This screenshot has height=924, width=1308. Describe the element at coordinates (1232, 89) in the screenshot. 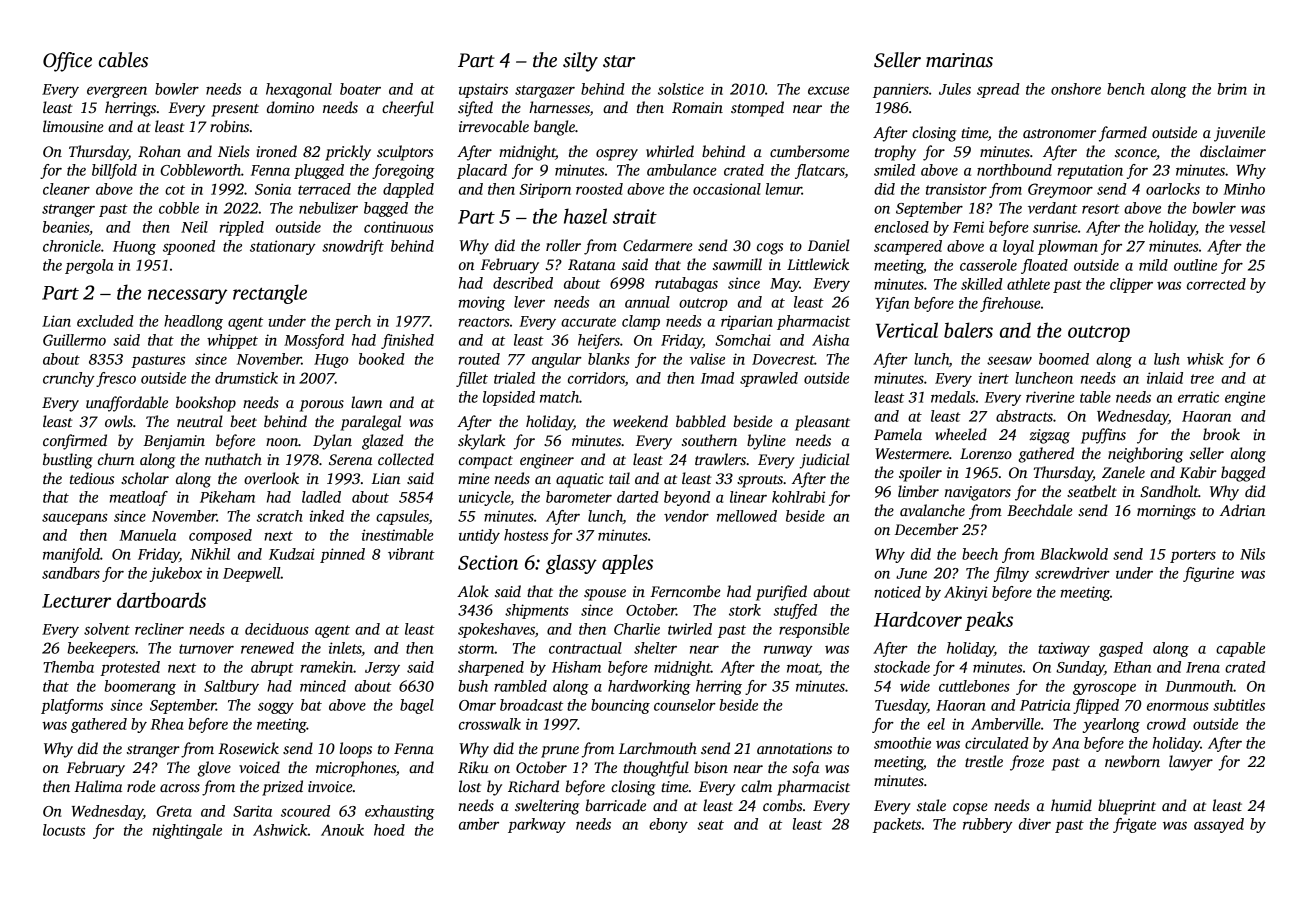

I see `brim` at that location.
